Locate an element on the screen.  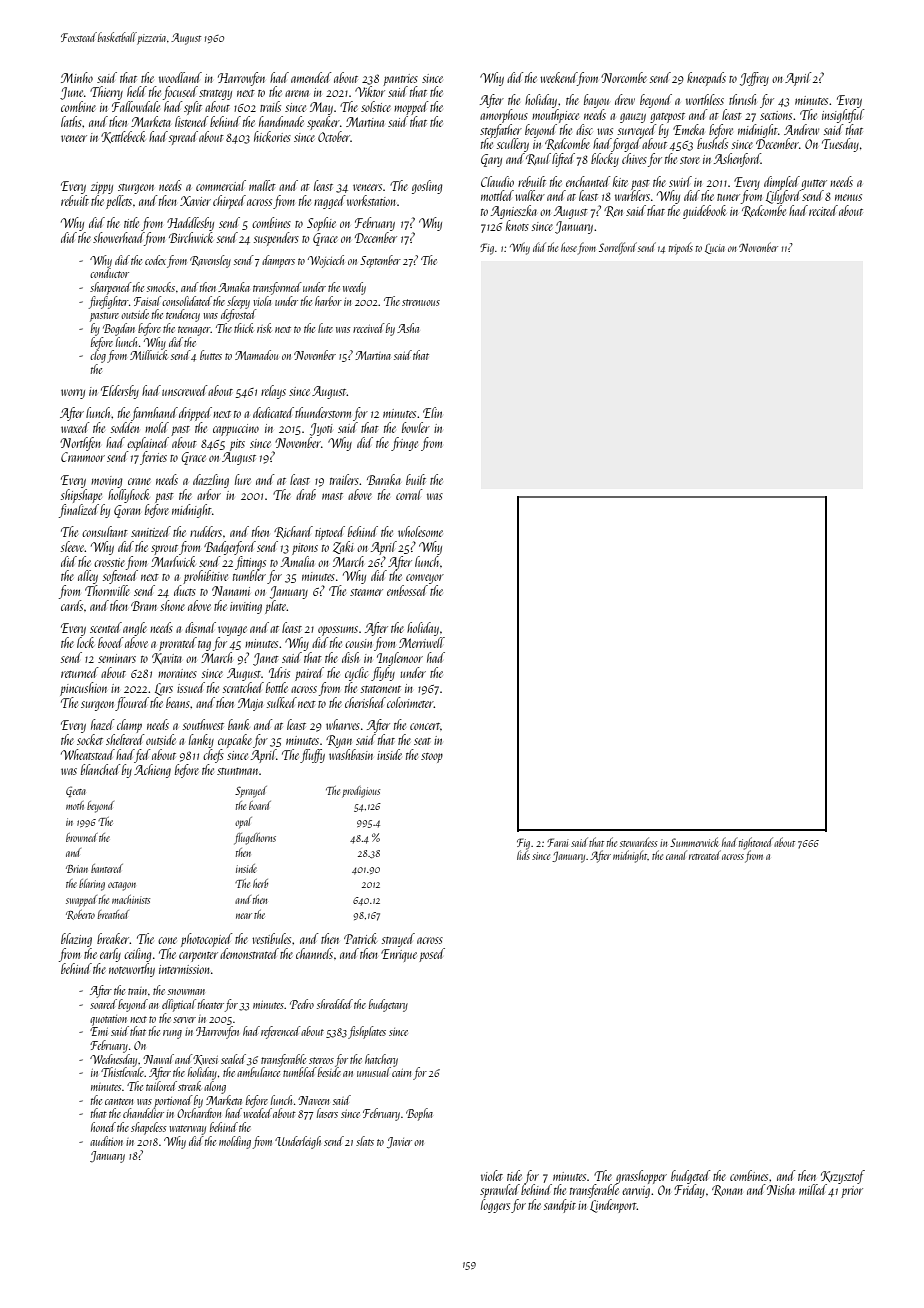
concert is located at coordinates (425, 726).
